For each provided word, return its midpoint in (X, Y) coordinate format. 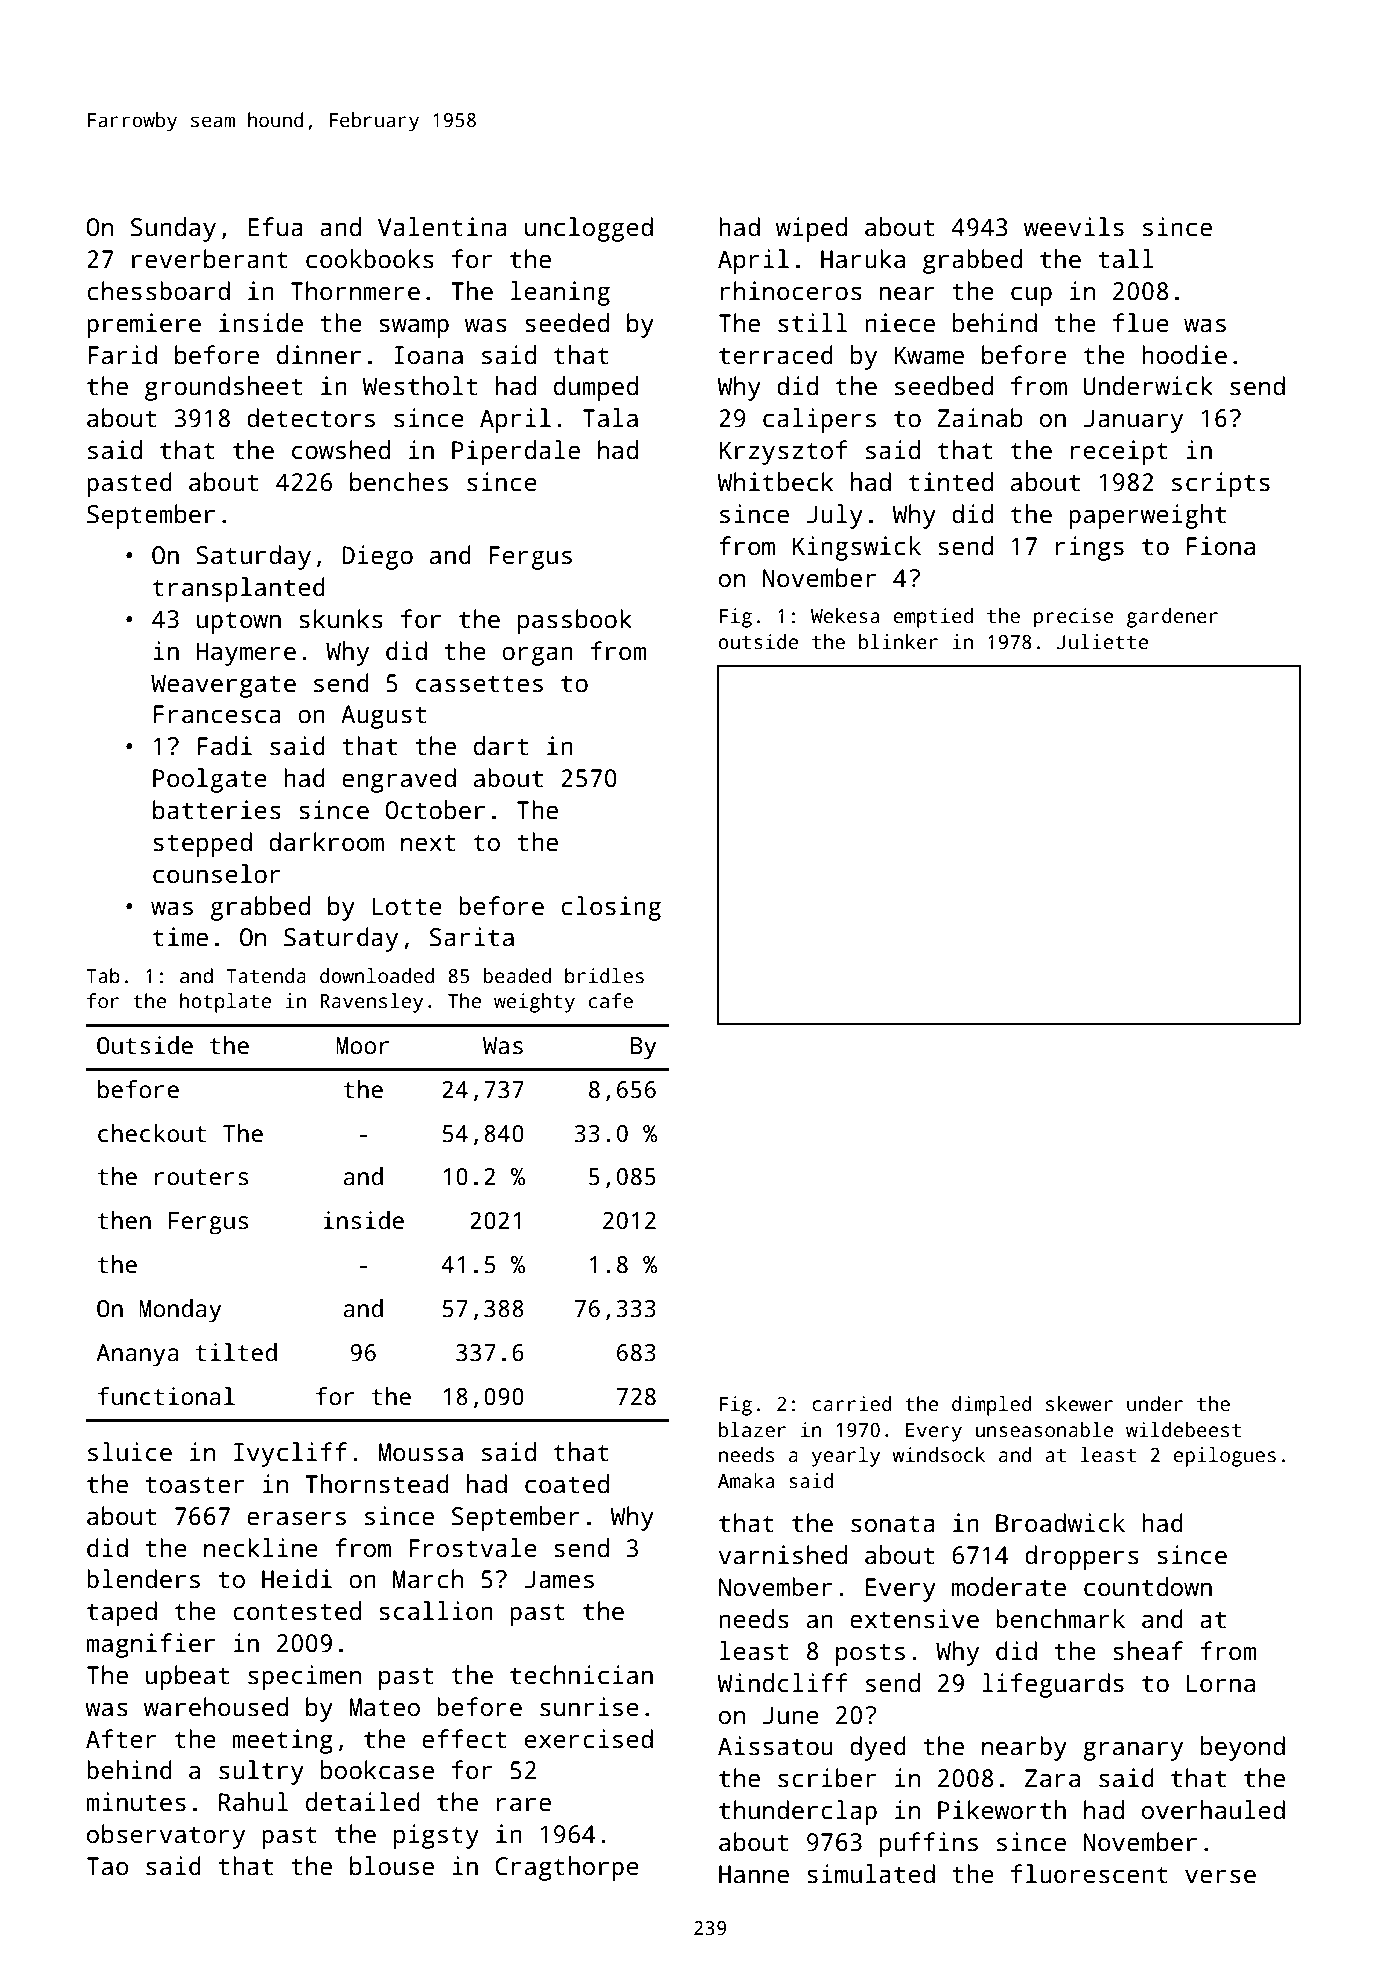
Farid (122, 355)
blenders (143, 1579)
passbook (575, 621)
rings (1090, 548)
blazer (752, 1430)
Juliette (1102, 642)
